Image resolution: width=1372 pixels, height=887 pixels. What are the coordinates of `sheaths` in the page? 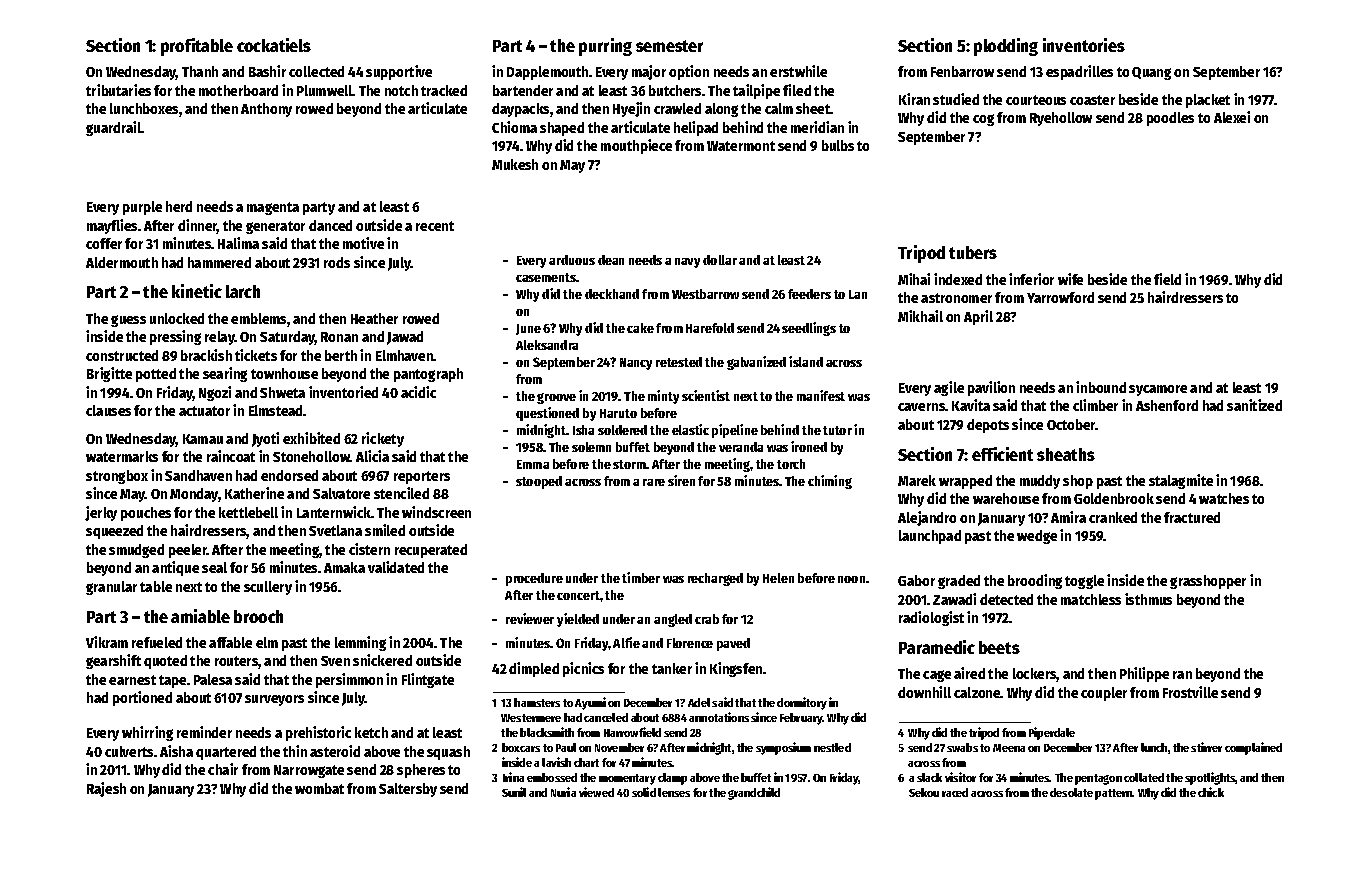 It's located at (1066, 454).
